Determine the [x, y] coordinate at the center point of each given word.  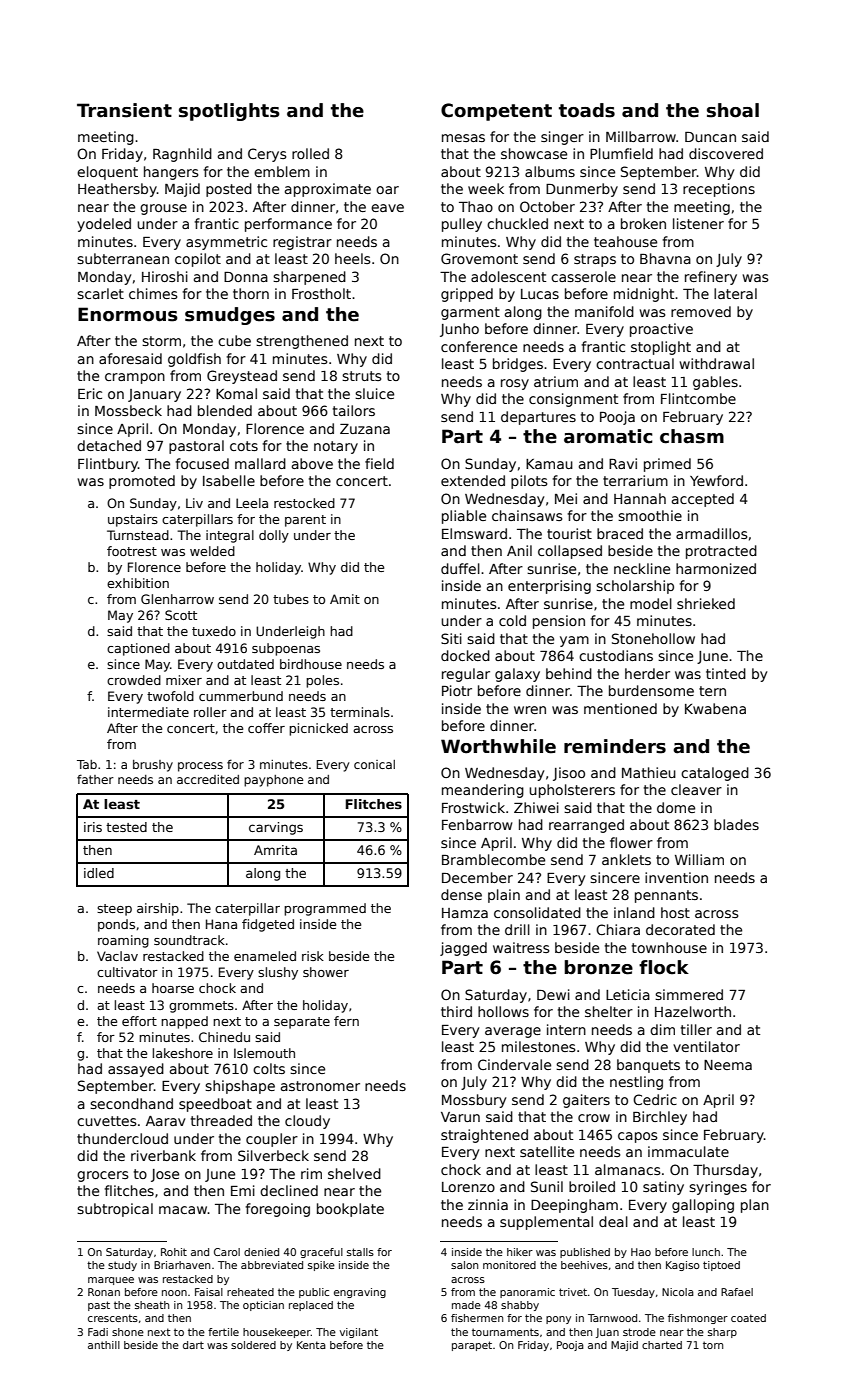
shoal [733, 110]
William [699, 859]
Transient [124, 110]
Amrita [275, 850]
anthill [104, 1345]
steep [114, 910]
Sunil [547, 1186]
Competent [496, 112]
